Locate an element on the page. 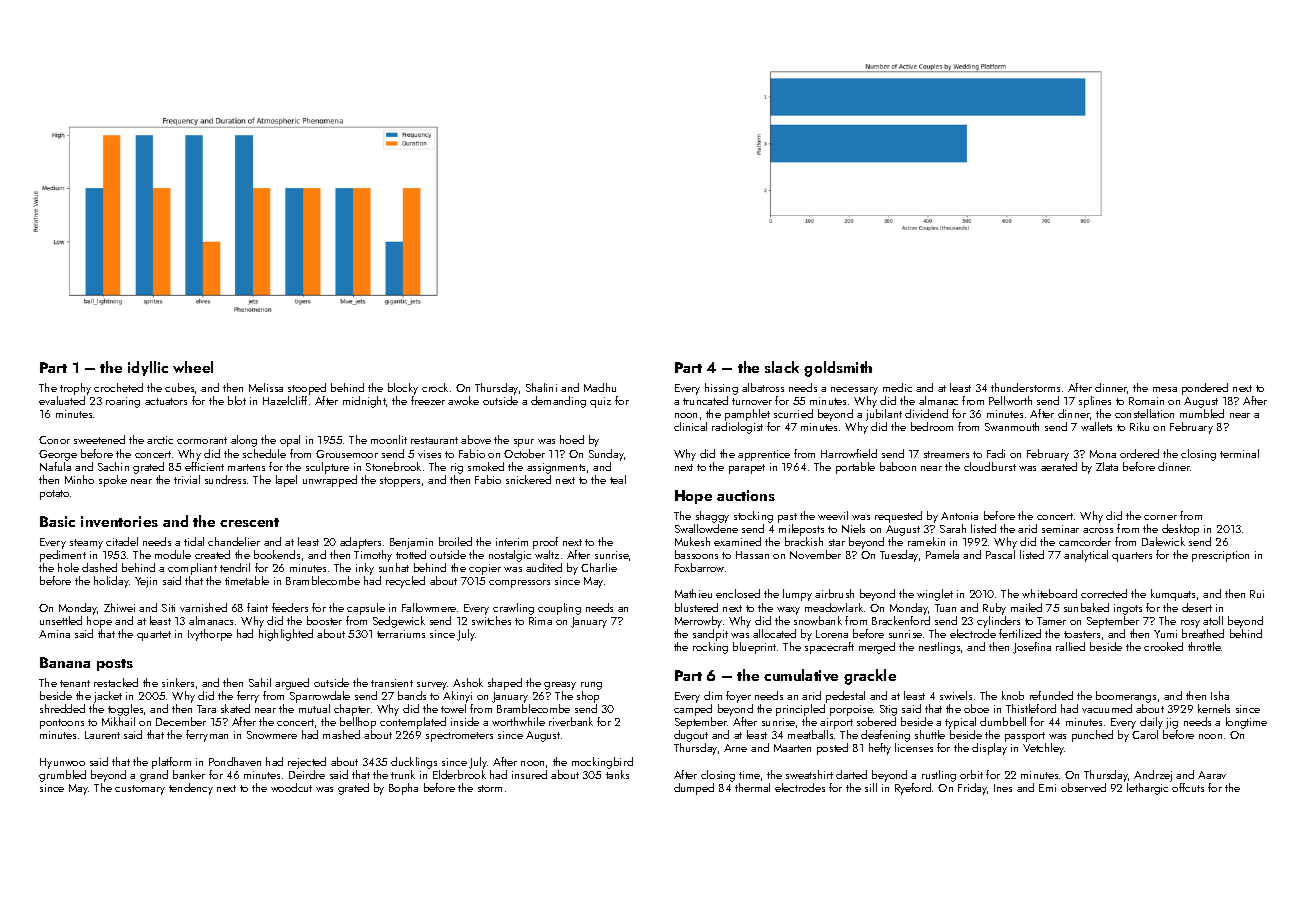 Image resolution: width=1308 pixels, height=924 pixels. medic is located at coordinates (897, 387).
